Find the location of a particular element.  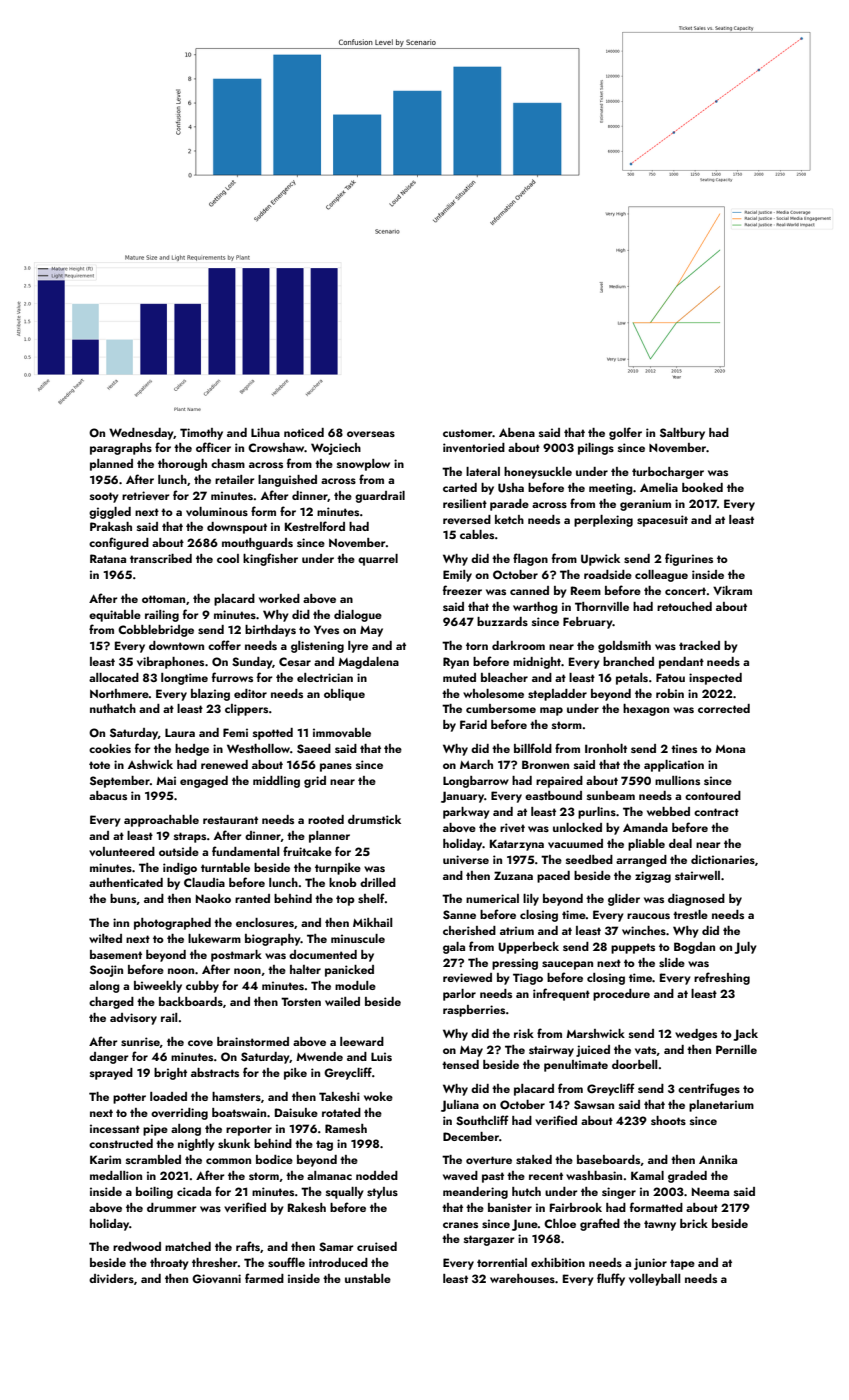

contoured is located at coordinates (713, 795).
